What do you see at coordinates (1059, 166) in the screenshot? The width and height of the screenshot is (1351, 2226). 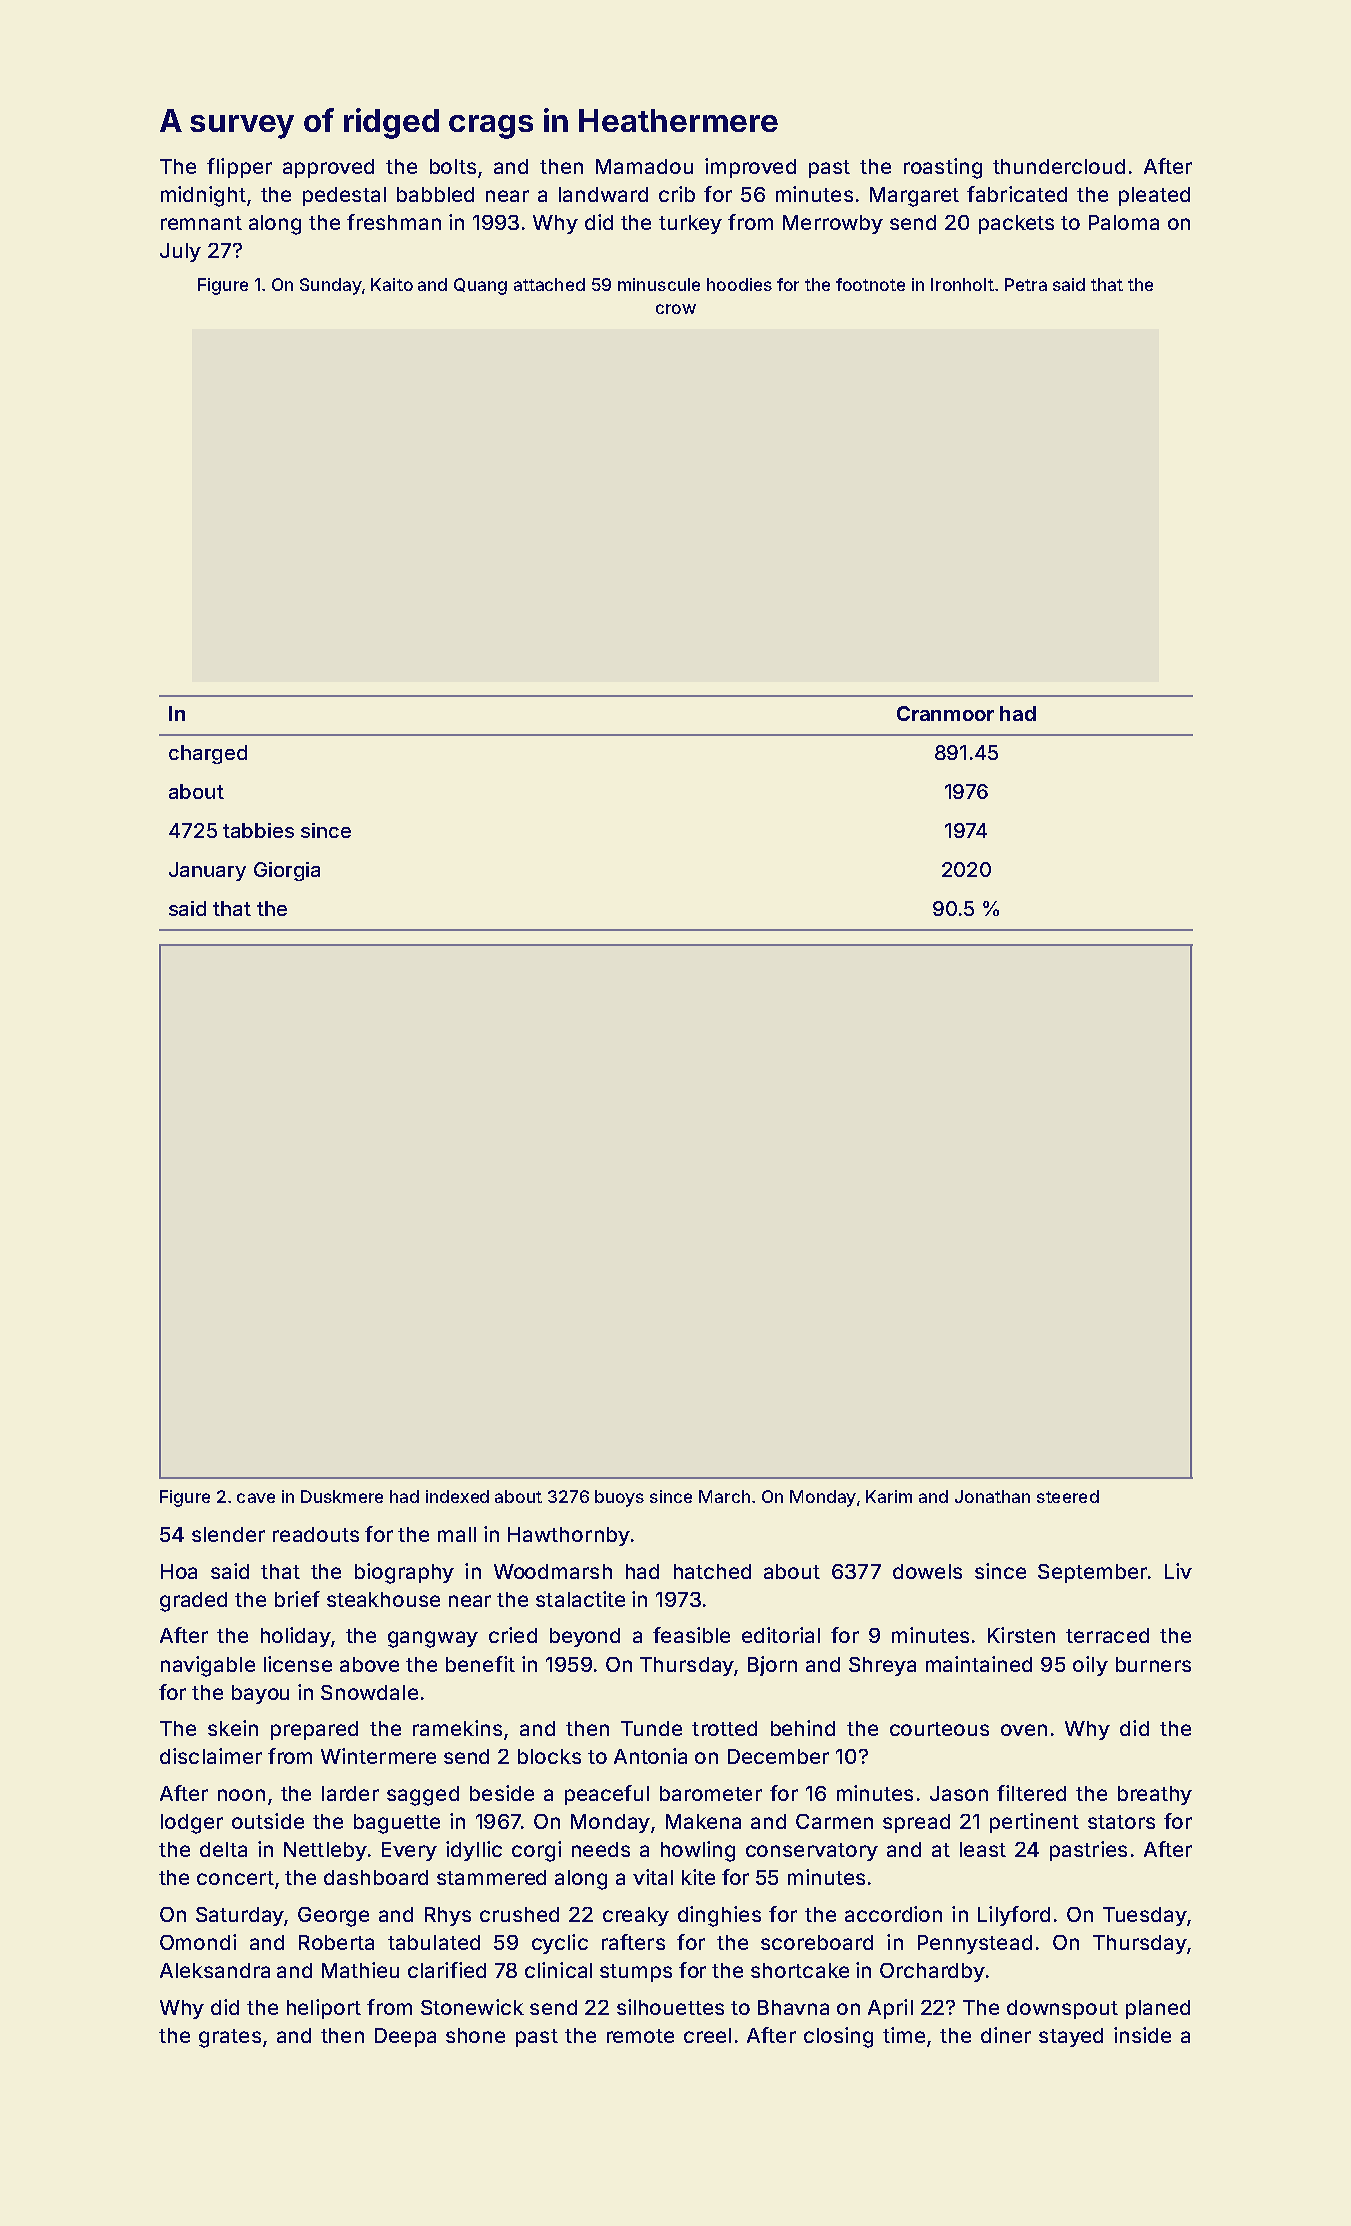 I see `thundercloud` at bounding box center [1059, 166].
